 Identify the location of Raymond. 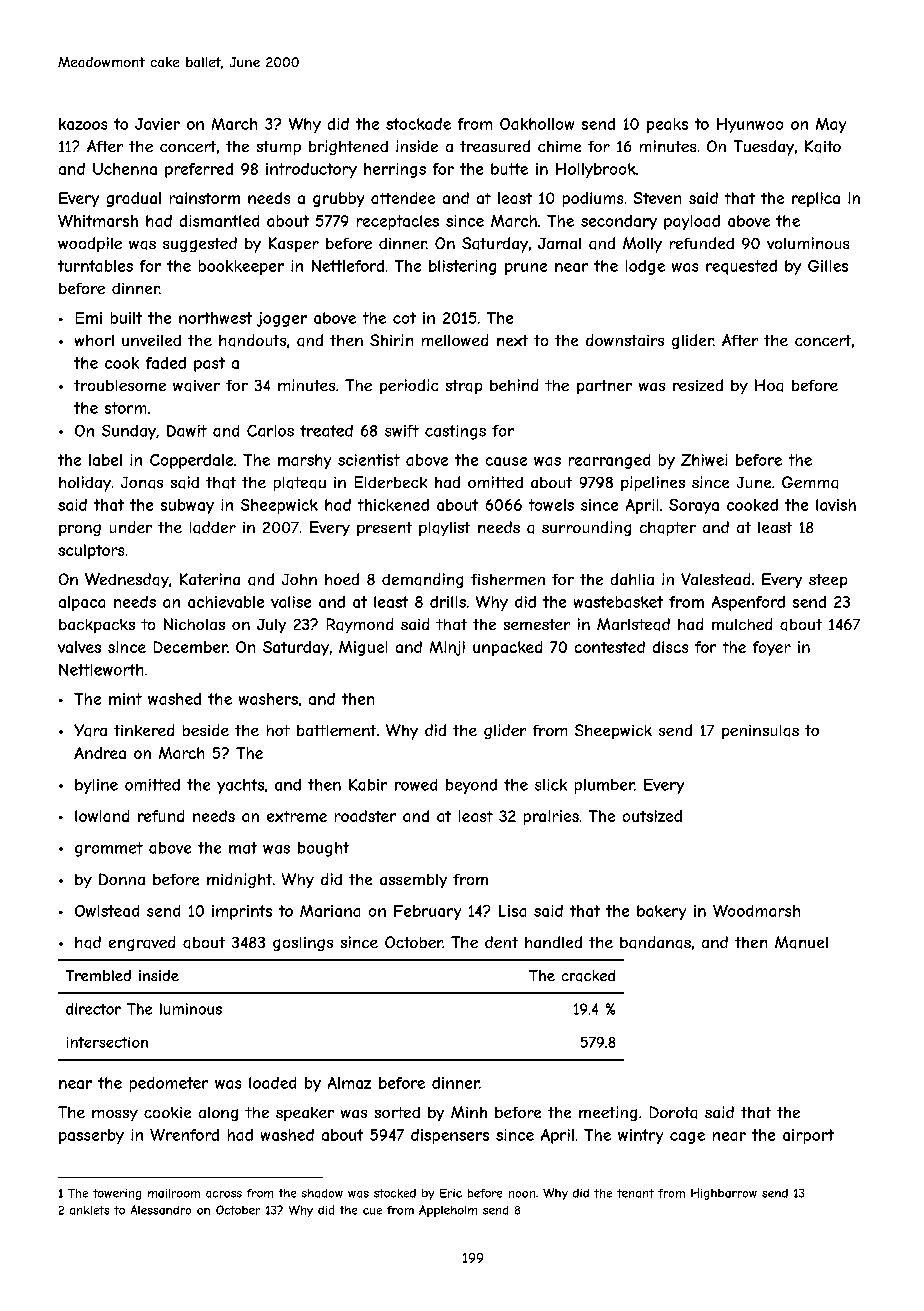
(360, 625).
